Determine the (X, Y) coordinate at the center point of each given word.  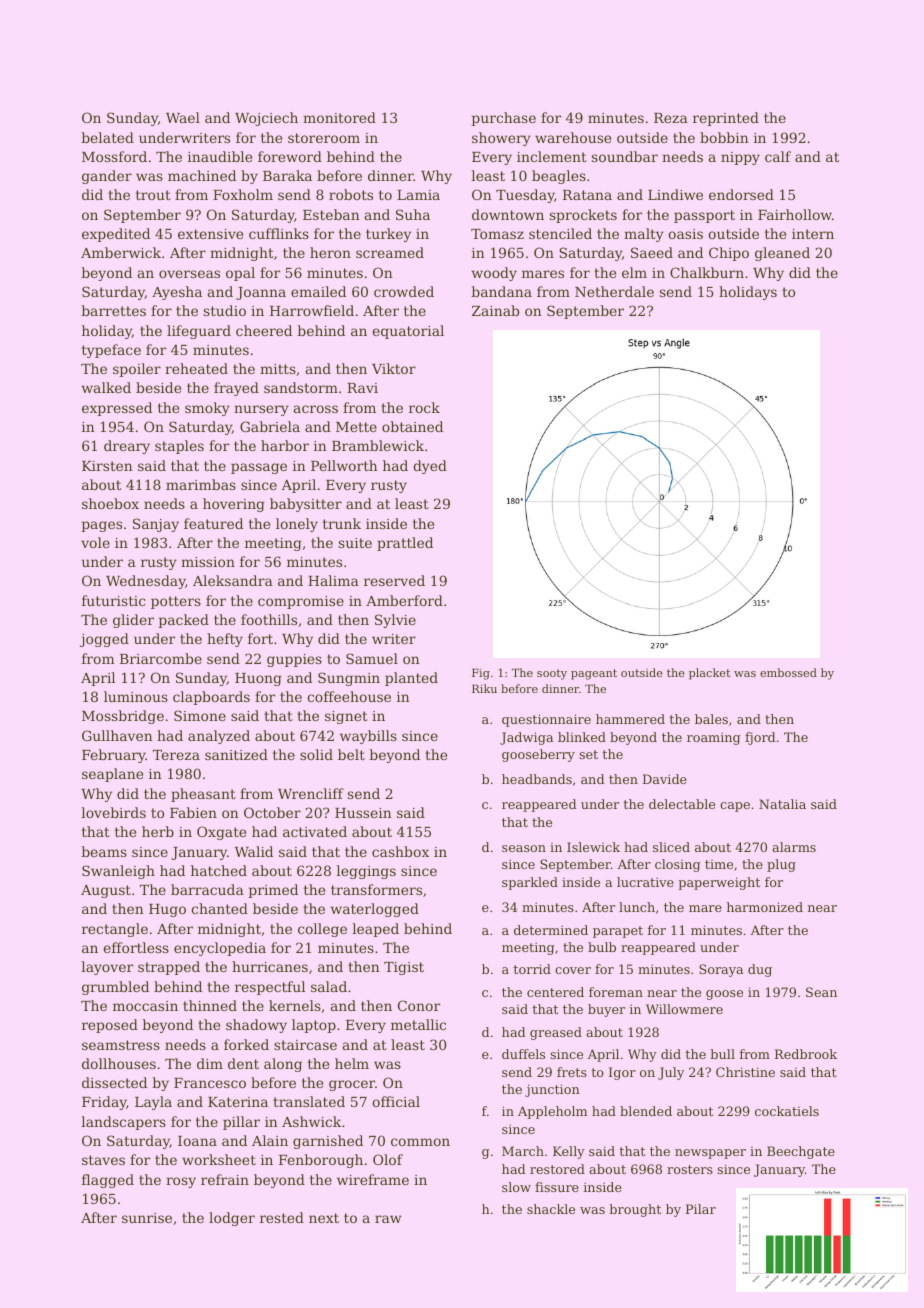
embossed (788, 672)
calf (778, 156)
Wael (183, 117)
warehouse (573, 137)
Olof (388, 1159)
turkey (388, 235)
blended (646, 1111)
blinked (582, 737)
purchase (504, 119)
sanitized (236, 754)
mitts (278, 369)
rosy (181, 1182)
